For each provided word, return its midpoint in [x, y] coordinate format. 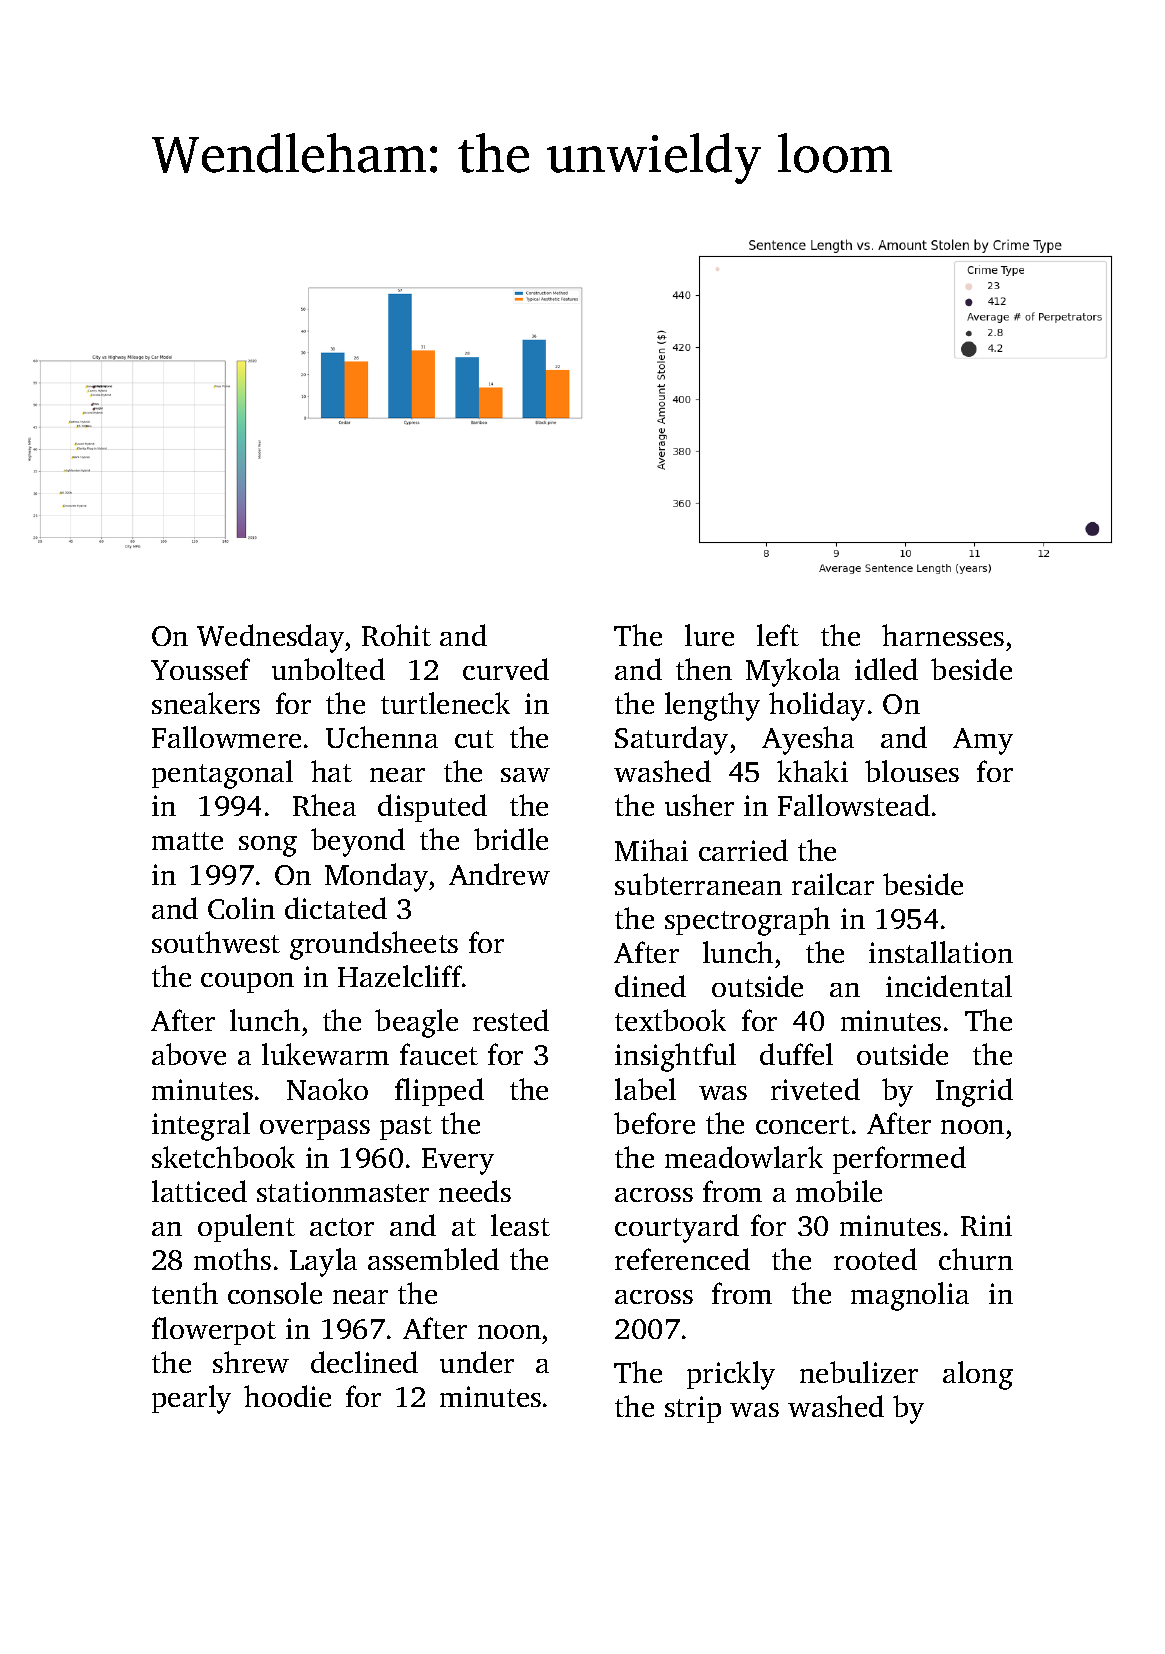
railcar [833, 884]
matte [187, 841]
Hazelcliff [400, 976]
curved [506, 669]
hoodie [287, 1396]
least [520, 1225]
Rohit [396, 635]
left [778, 635]
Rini [986, 1225]
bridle [511, 839]
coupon [247, 983]
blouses [912, 771]
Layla [323, 1262]
